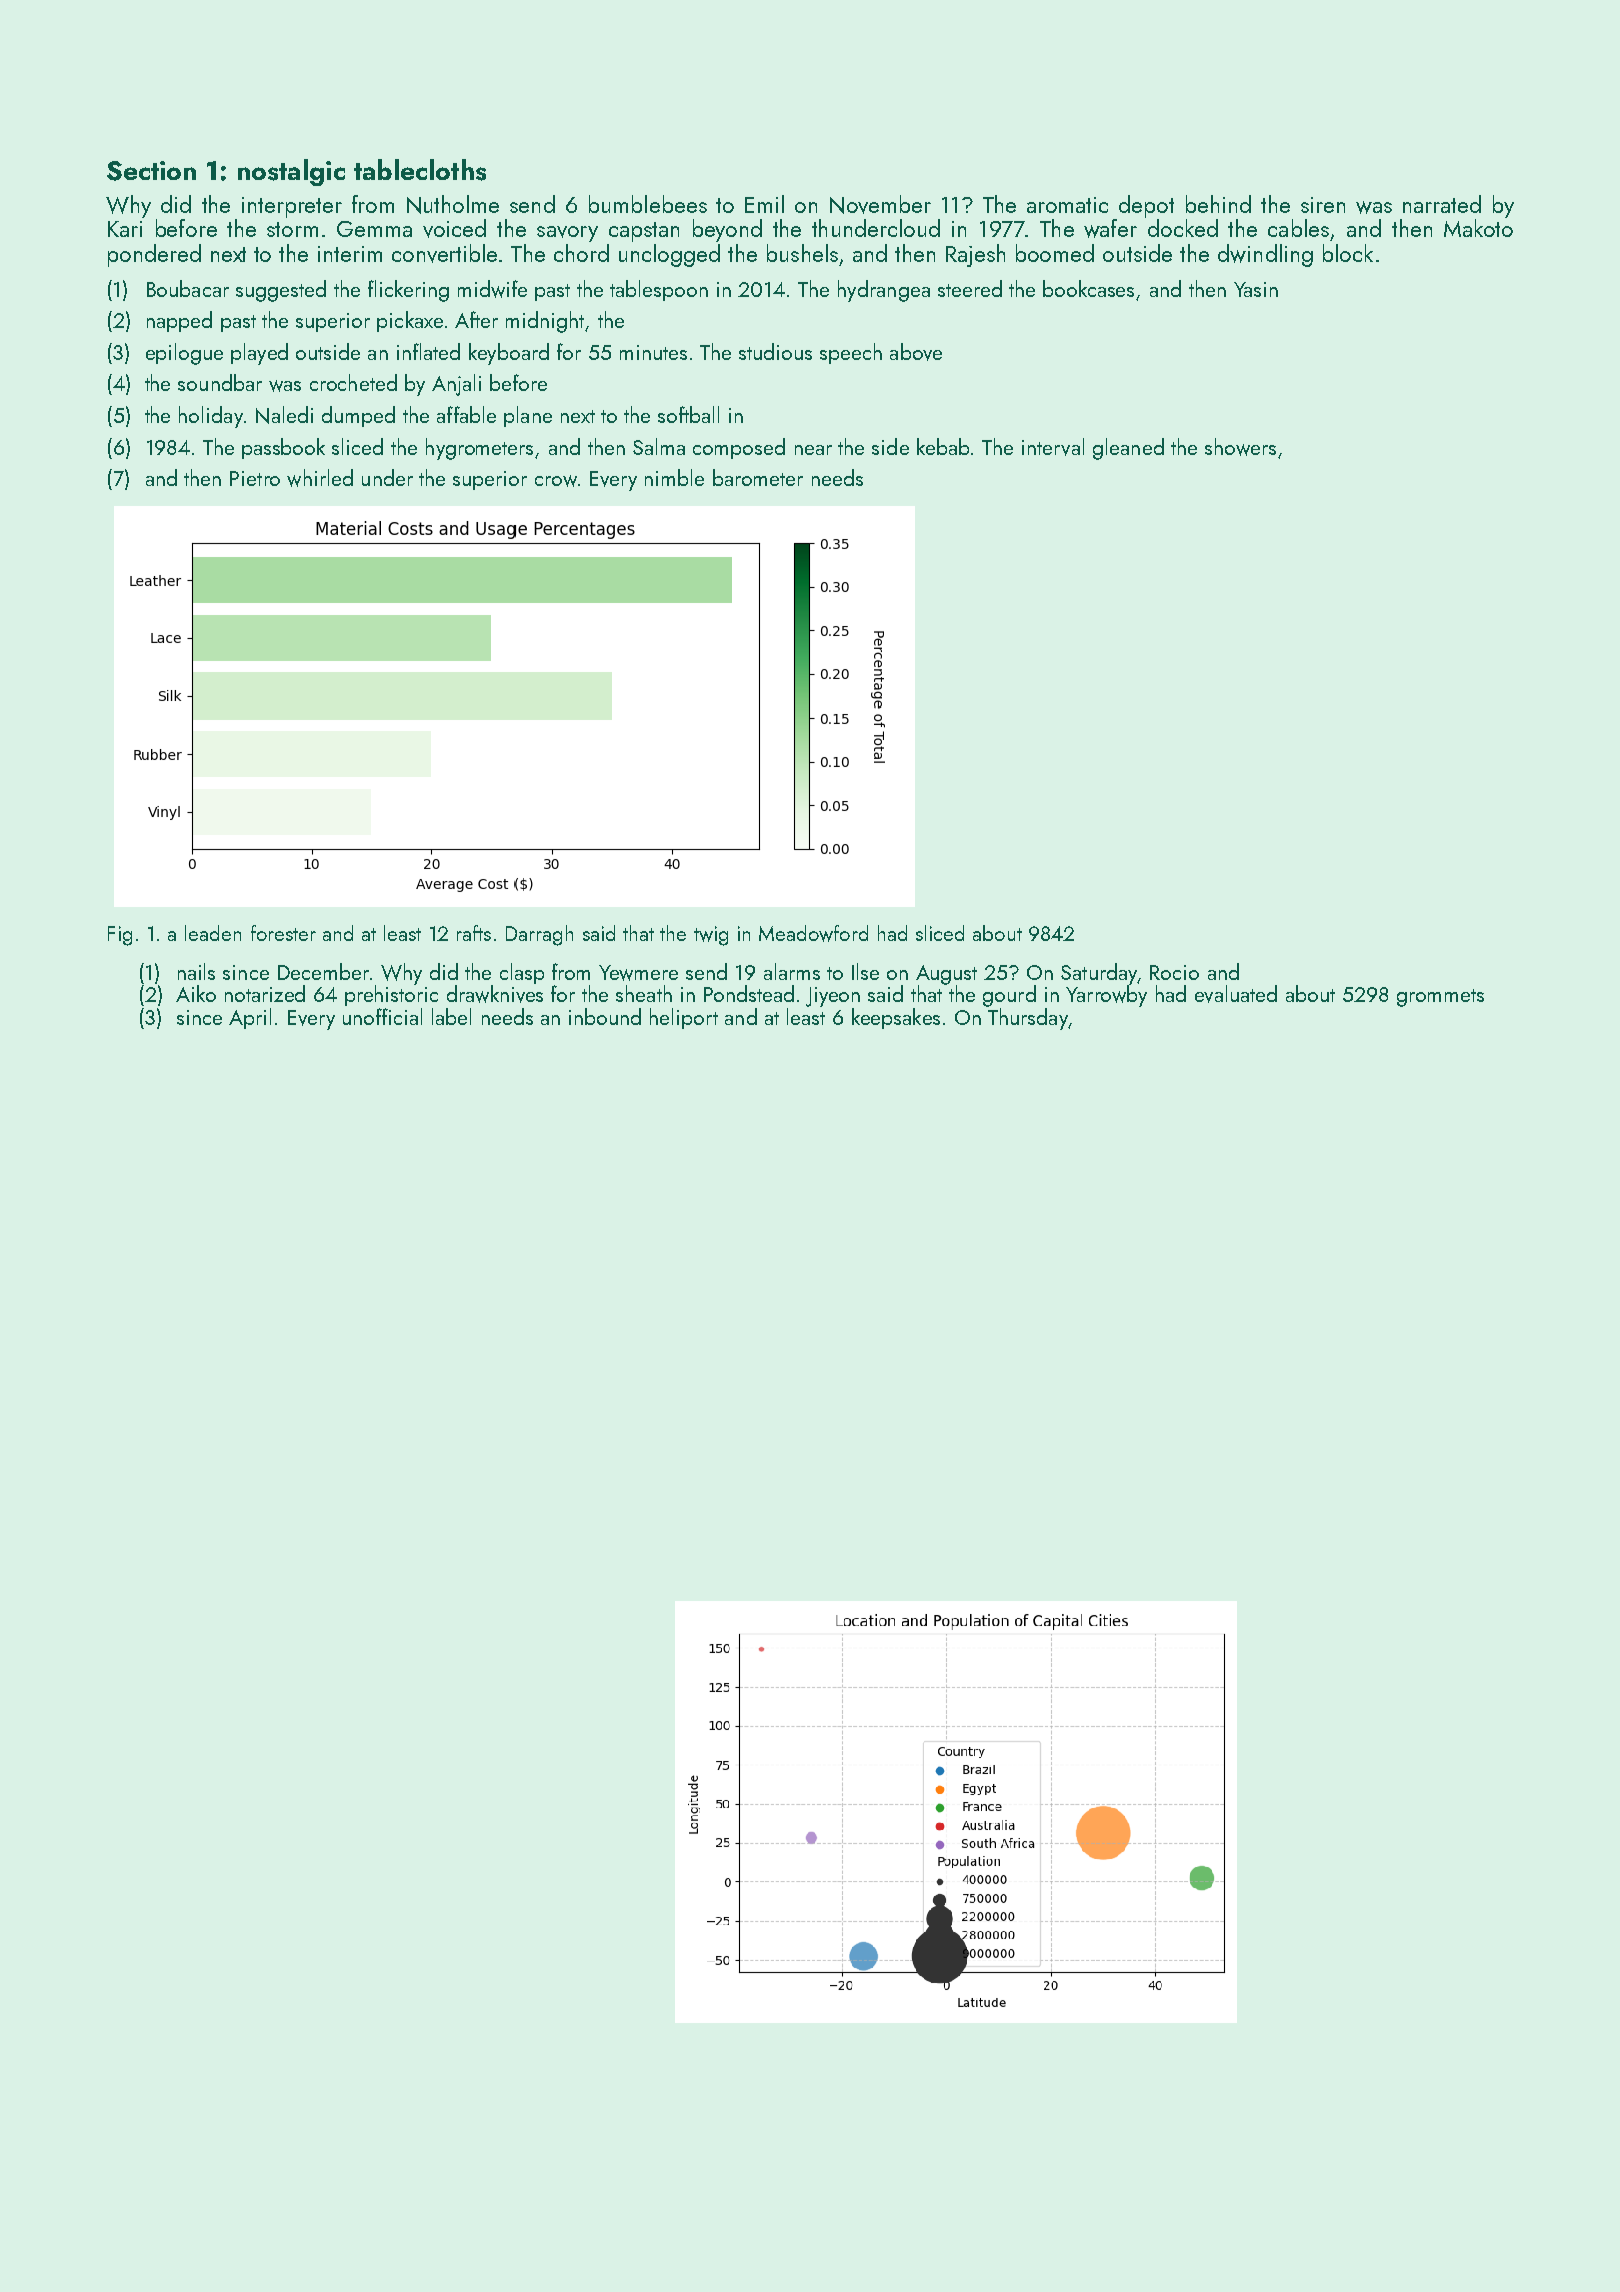 The width and height of the image is (1620, 2292). I want to click on nails, so click(196, 971).
